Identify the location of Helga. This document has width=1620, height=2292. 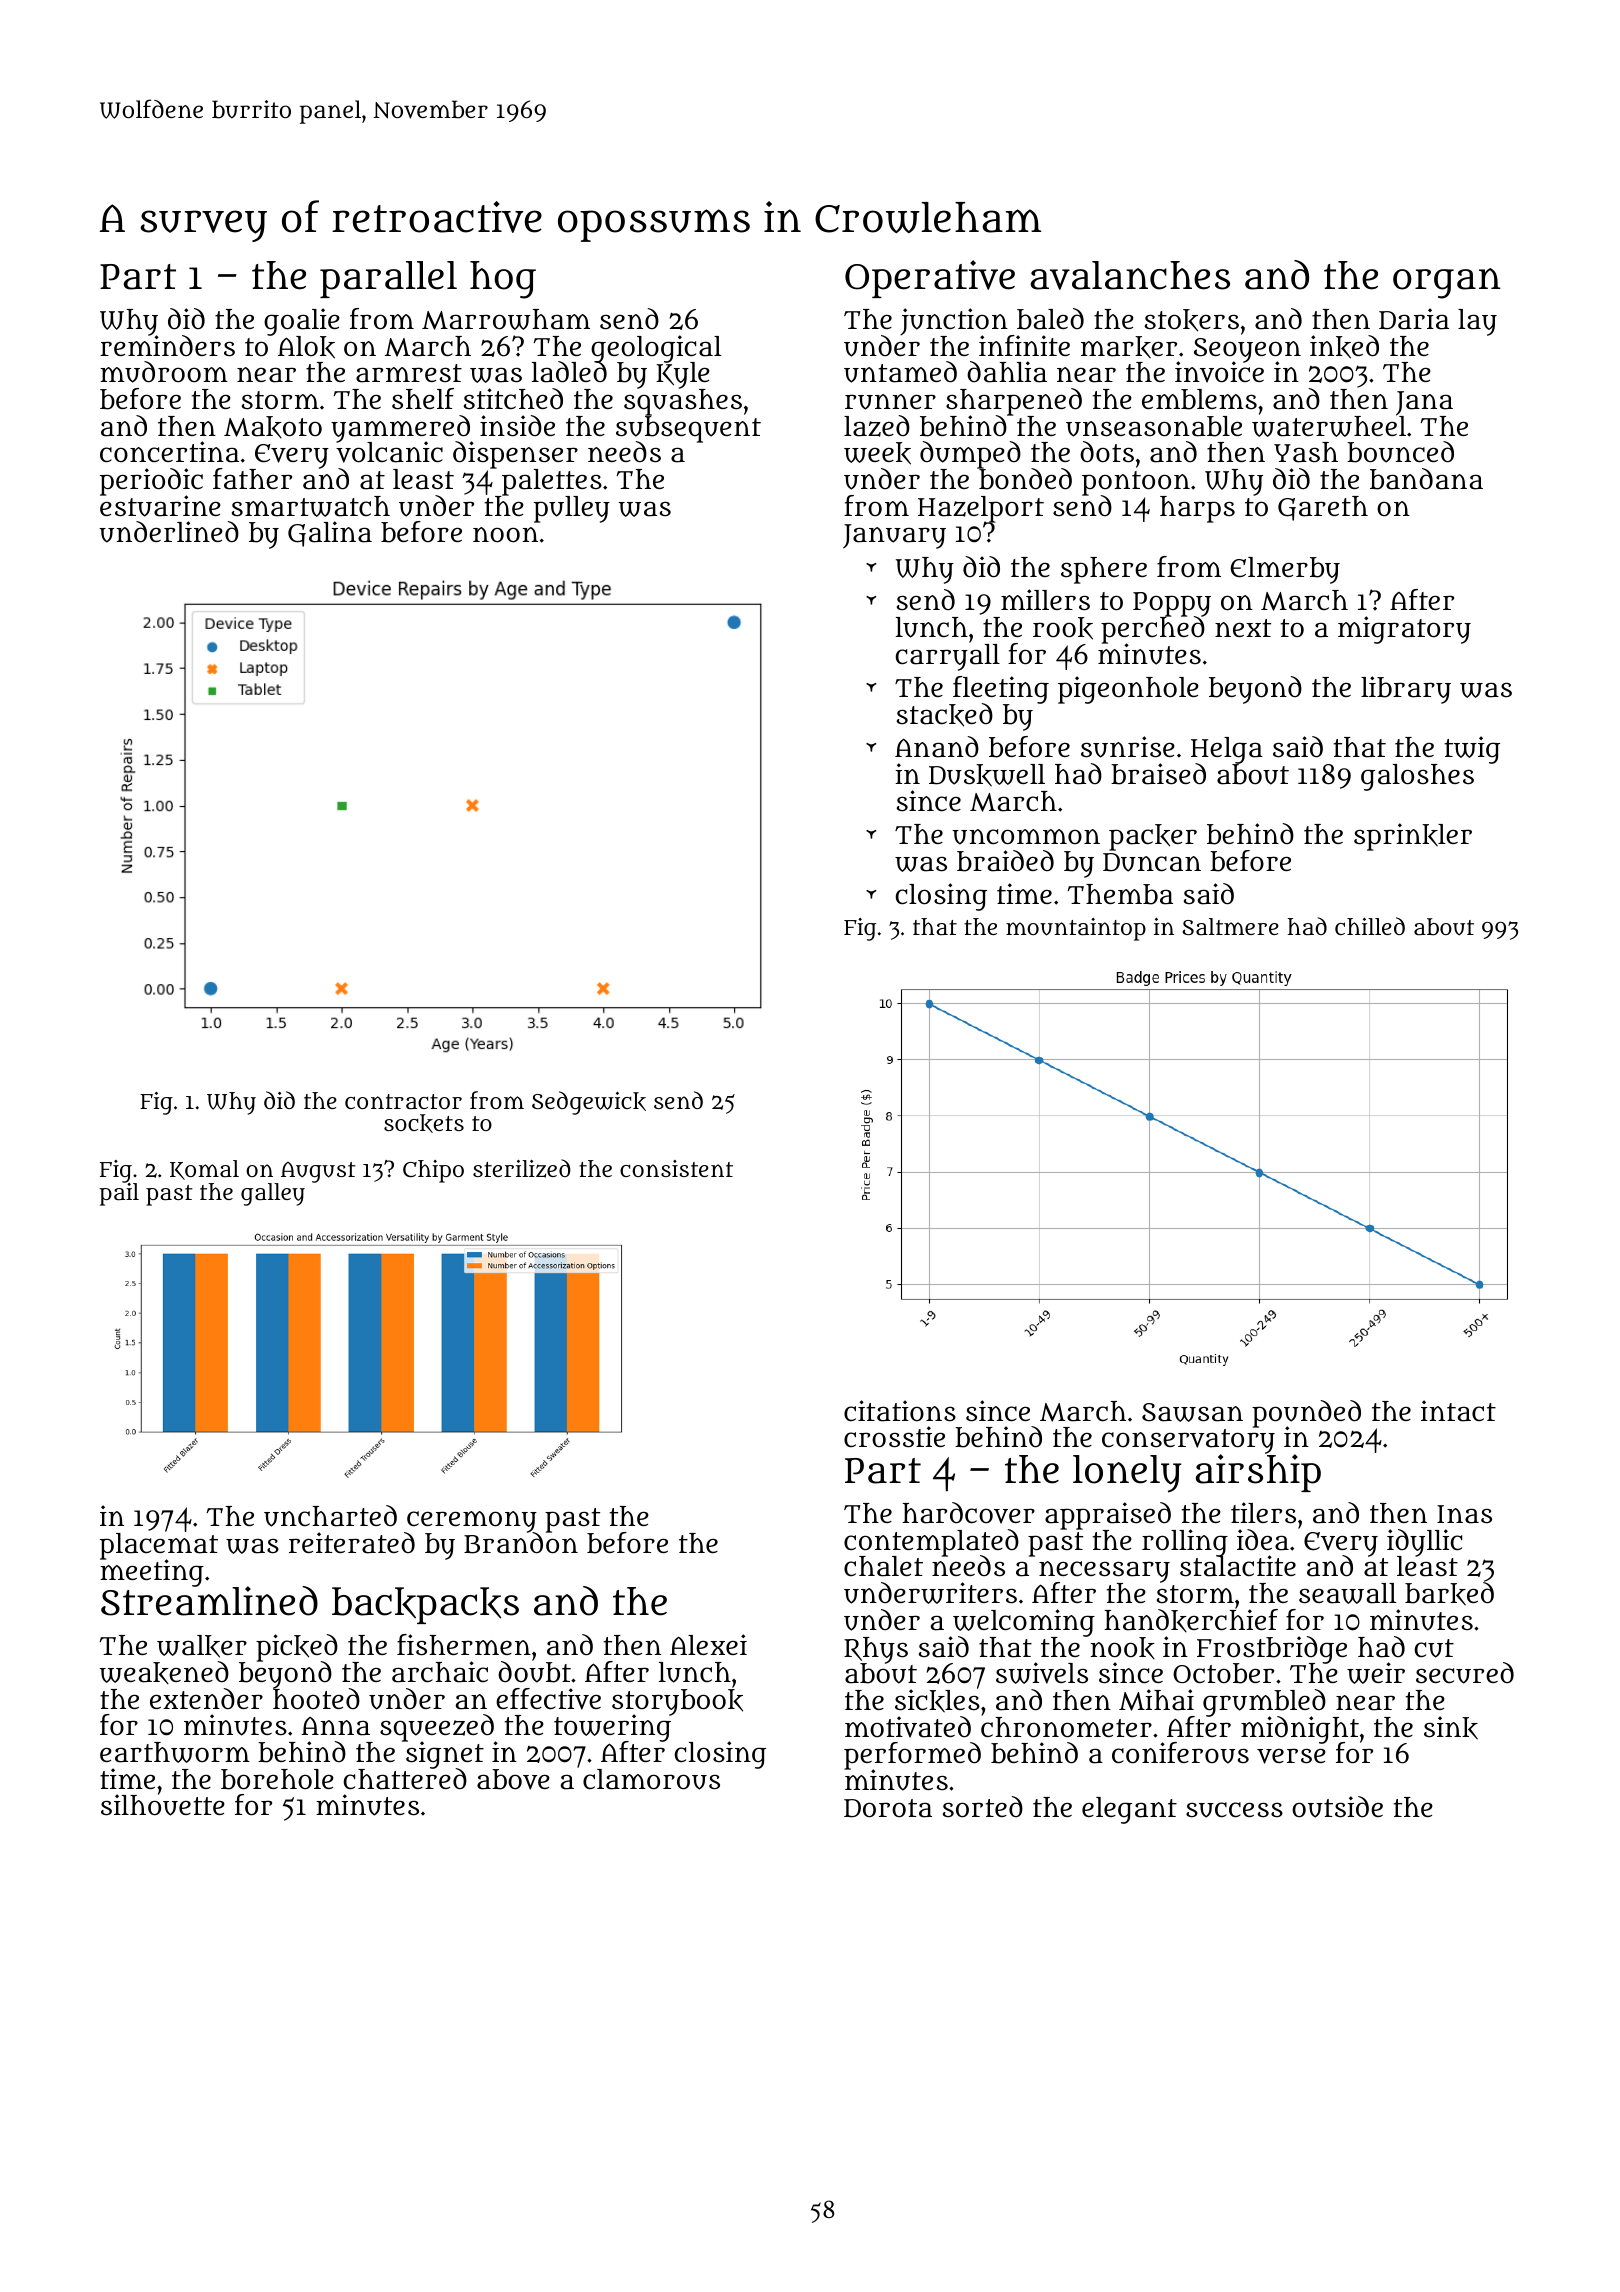
(1227, 750).
